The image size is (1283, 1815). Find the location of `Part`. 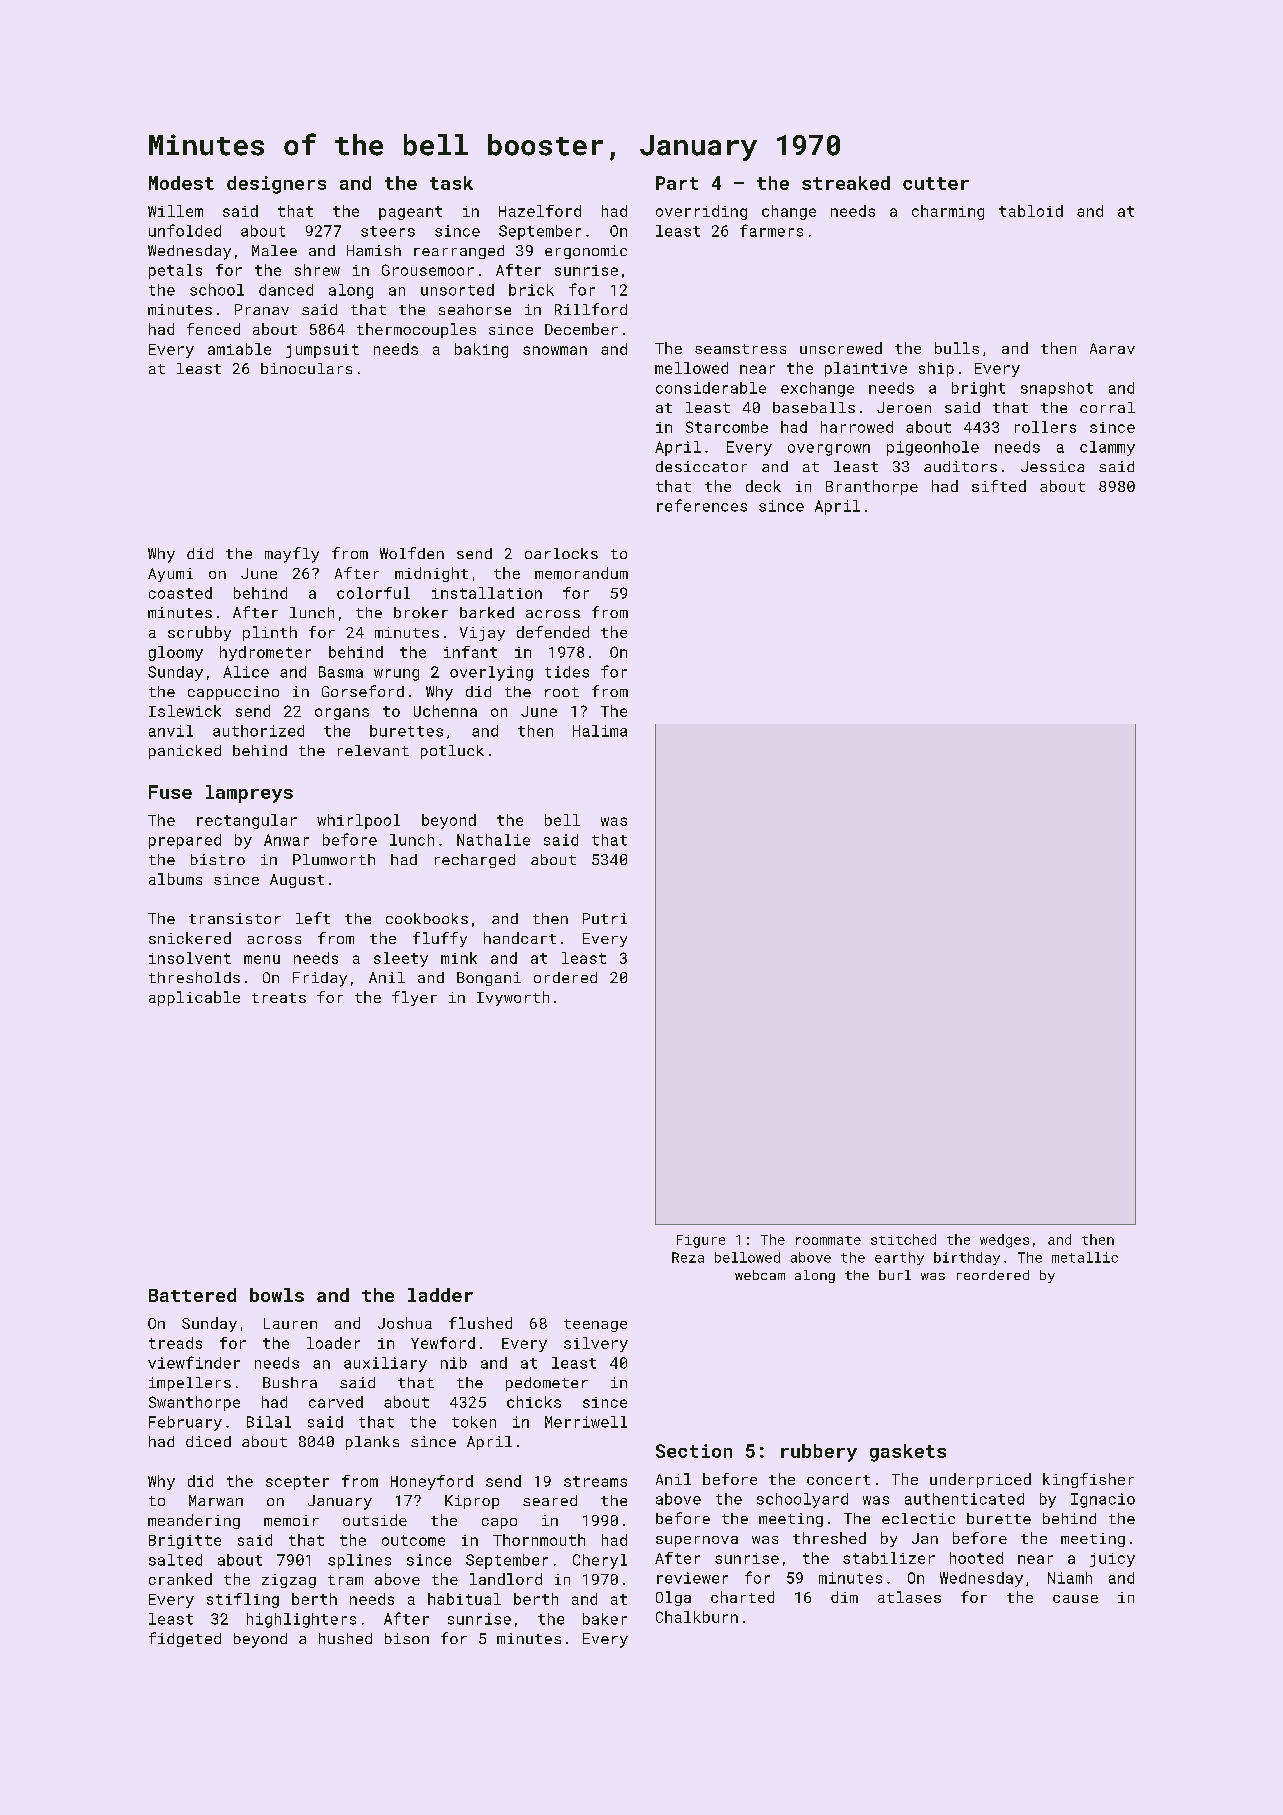

Part is located at coordinates (677, 183).
